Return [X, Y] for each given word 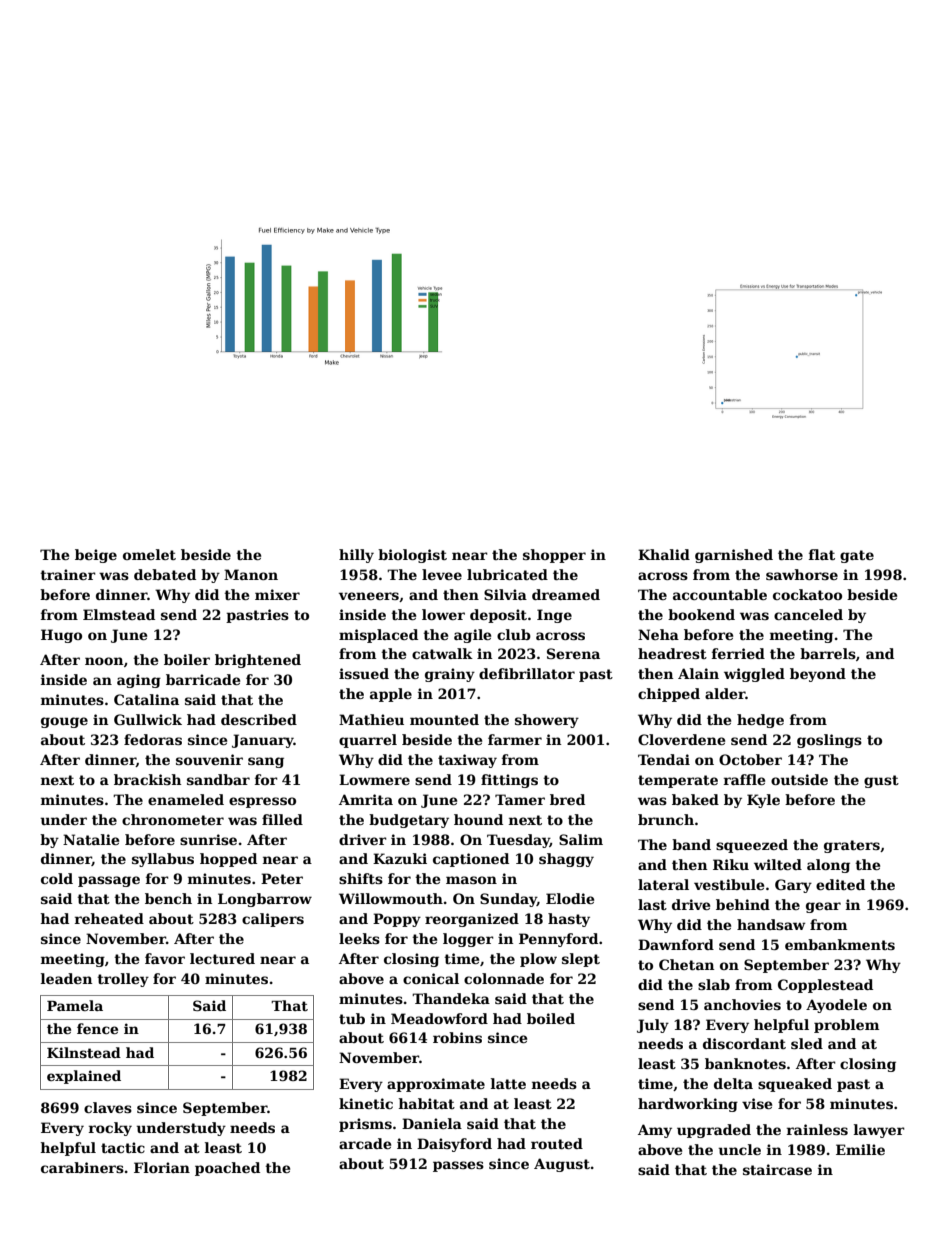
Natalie [91, 839]
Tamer [520, 799]
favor [165, 958]
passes [458, 1166]
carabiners [82, 1167]
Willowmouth [391, 898]
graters [852, 846]
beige [96, 556]
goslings [829, 741]
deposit [498, 616]
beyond [818, 675]
